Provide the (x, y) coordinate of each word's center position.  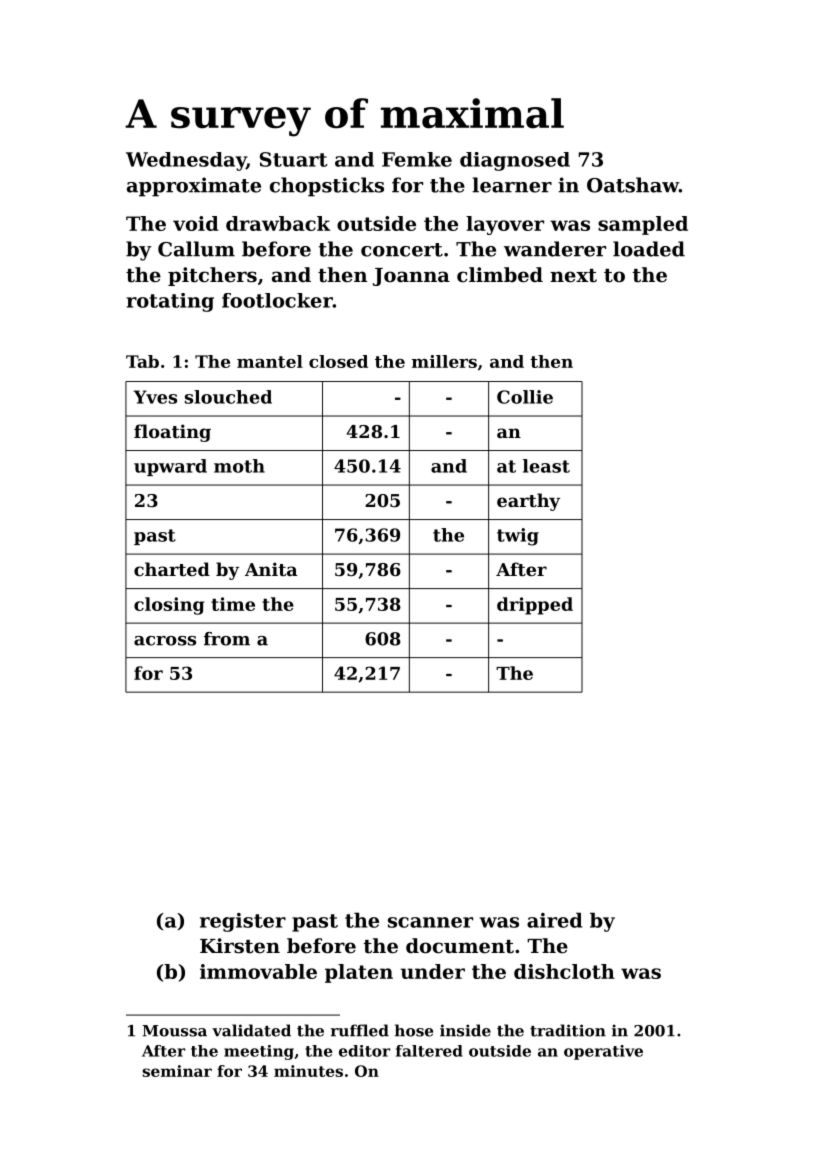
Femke (417, 159)
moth (239, 466)
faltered (429, 1051)
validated (251, 1030)
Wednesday (186, 161)
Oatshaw (633, 185)
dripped (535, 606)
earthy (528, 502)
